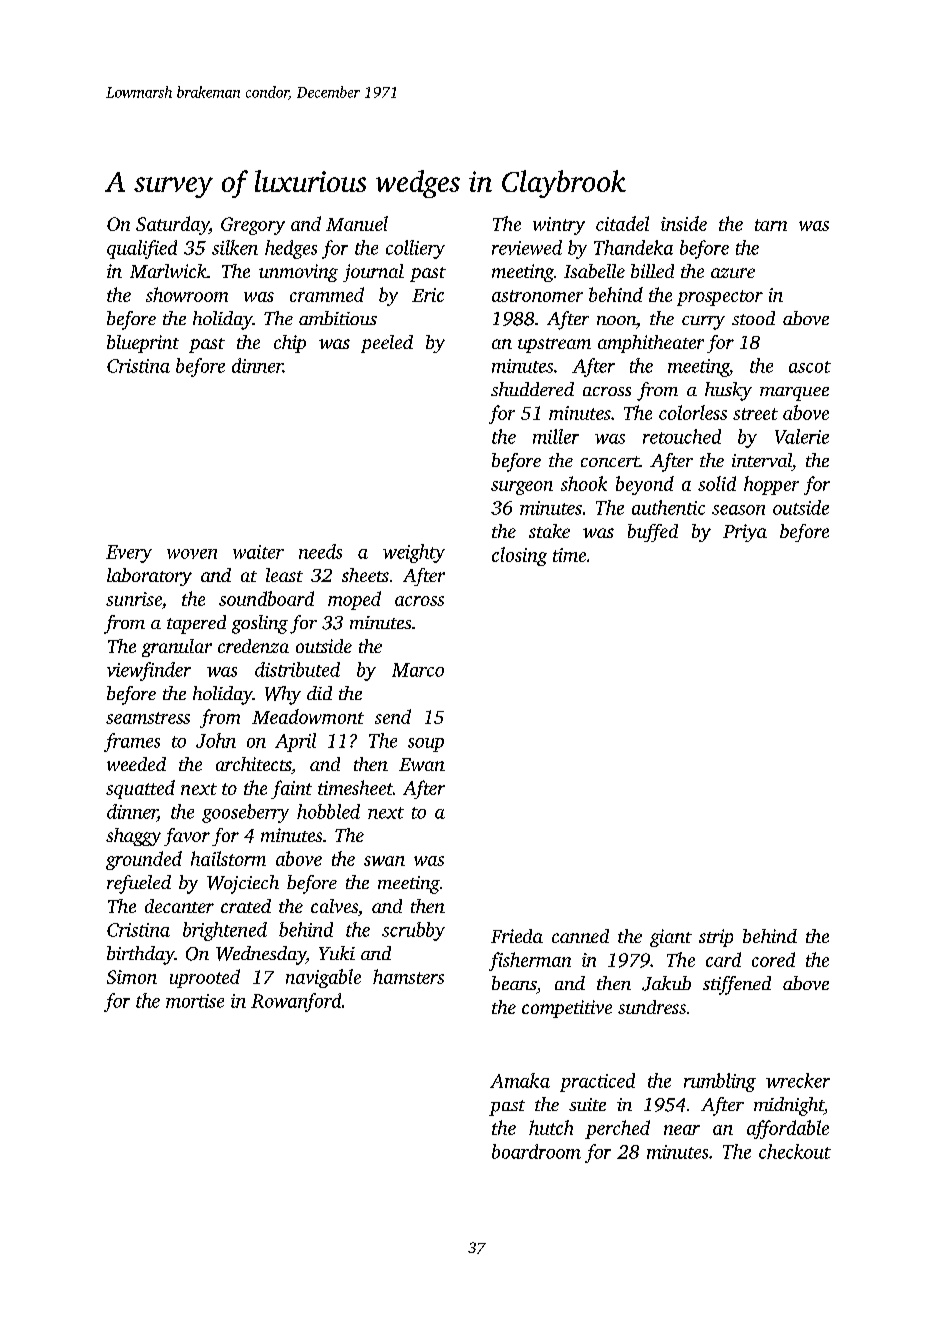  What do you see at coordinates (684, 223) in the page?
I see `inside` at bounding box center [684, 223].
